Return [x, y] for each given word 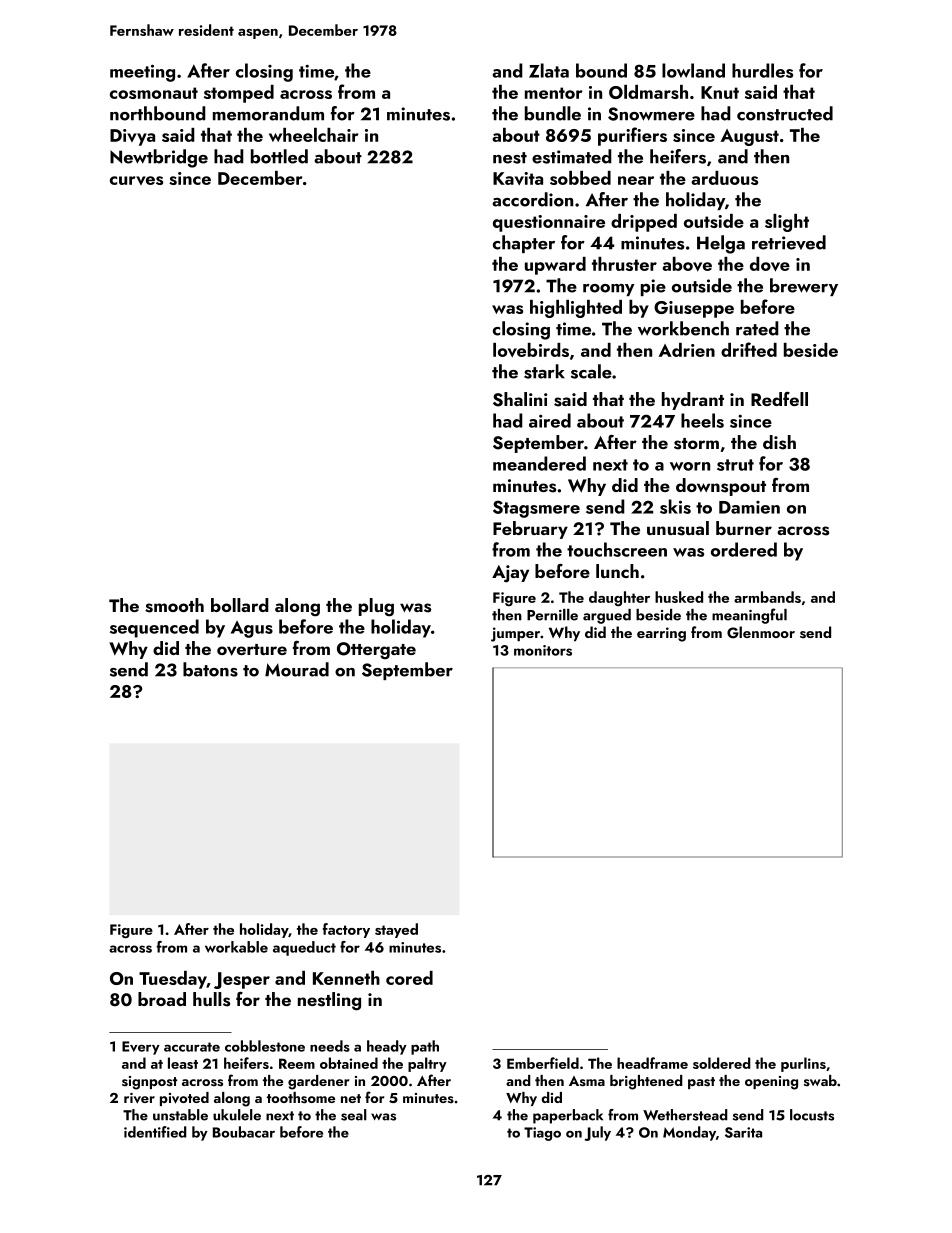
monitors [543, 650]
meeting [142, 73]
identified [155, 1132]
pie [653, 287]
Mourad [297, 669]
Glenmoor [761, 632]
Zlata [549, 70]
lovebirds [531, 350]
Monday [689, 1133]
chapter [524, 244]
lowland [693, 70]
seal [354, 1115]
